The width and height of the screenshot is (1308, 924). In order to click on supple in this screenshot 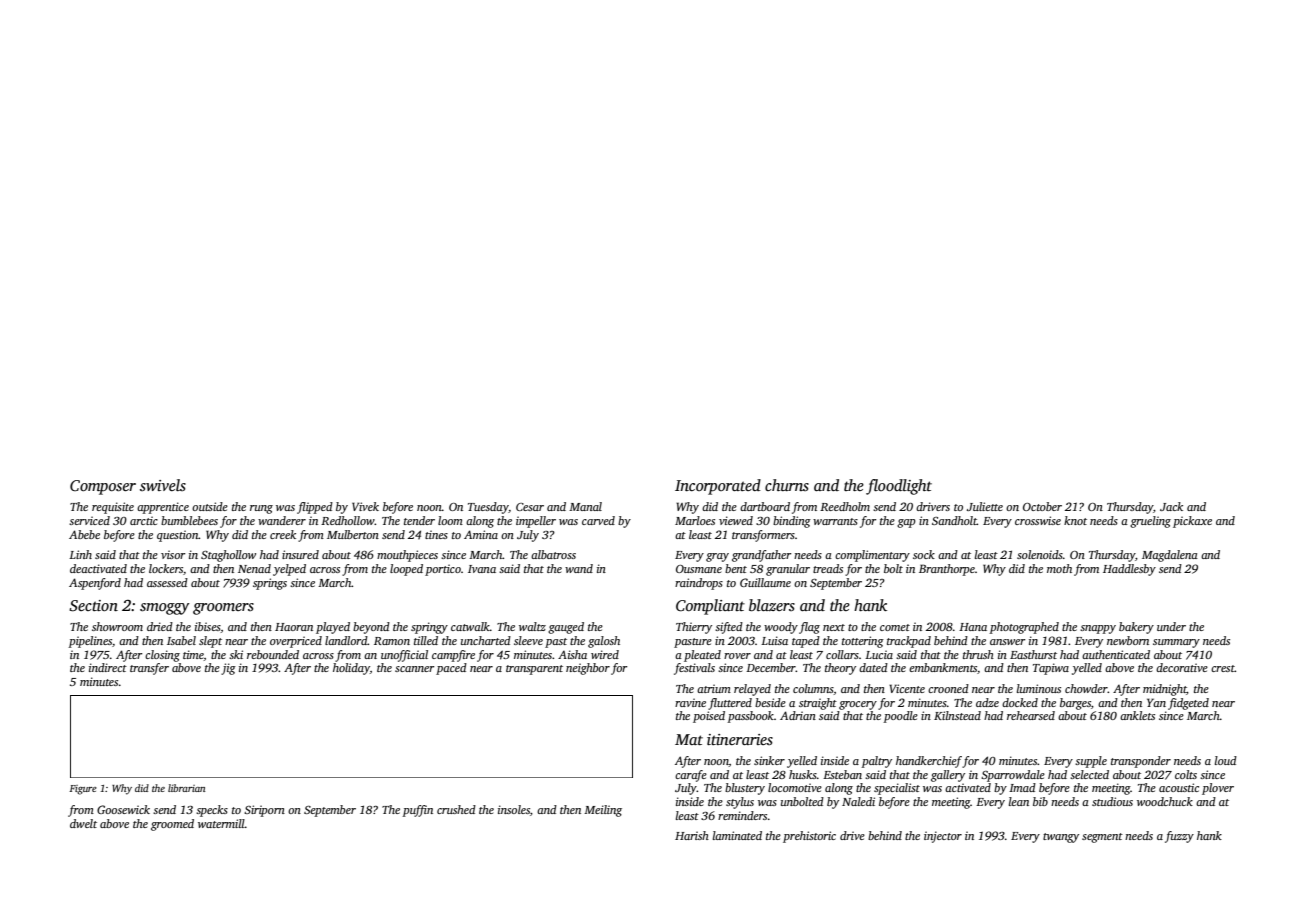, I will do `click(1091, 762)`.
